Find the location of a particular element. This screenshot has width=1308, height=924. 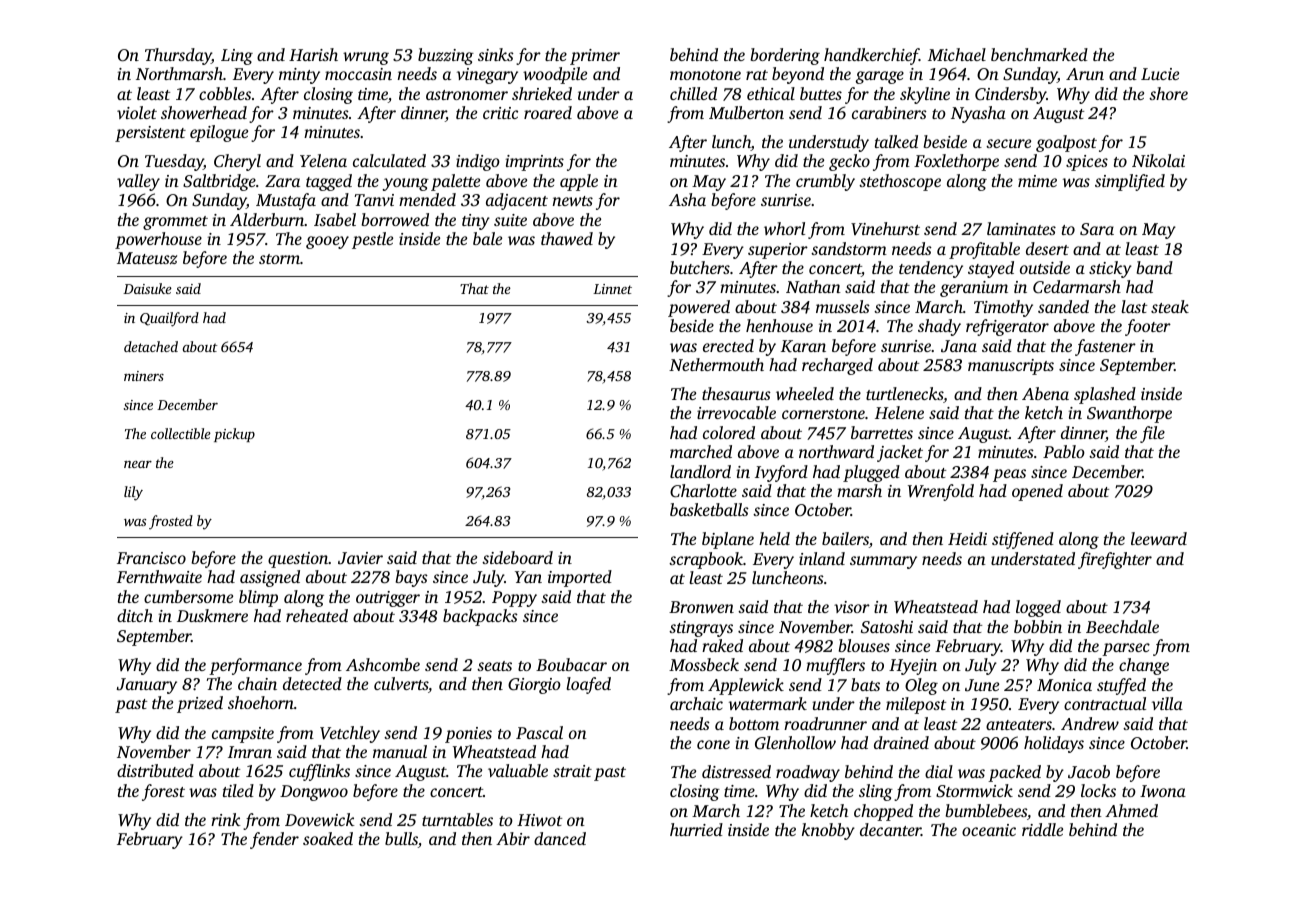

knobby is located at coordinates (828, 831).
